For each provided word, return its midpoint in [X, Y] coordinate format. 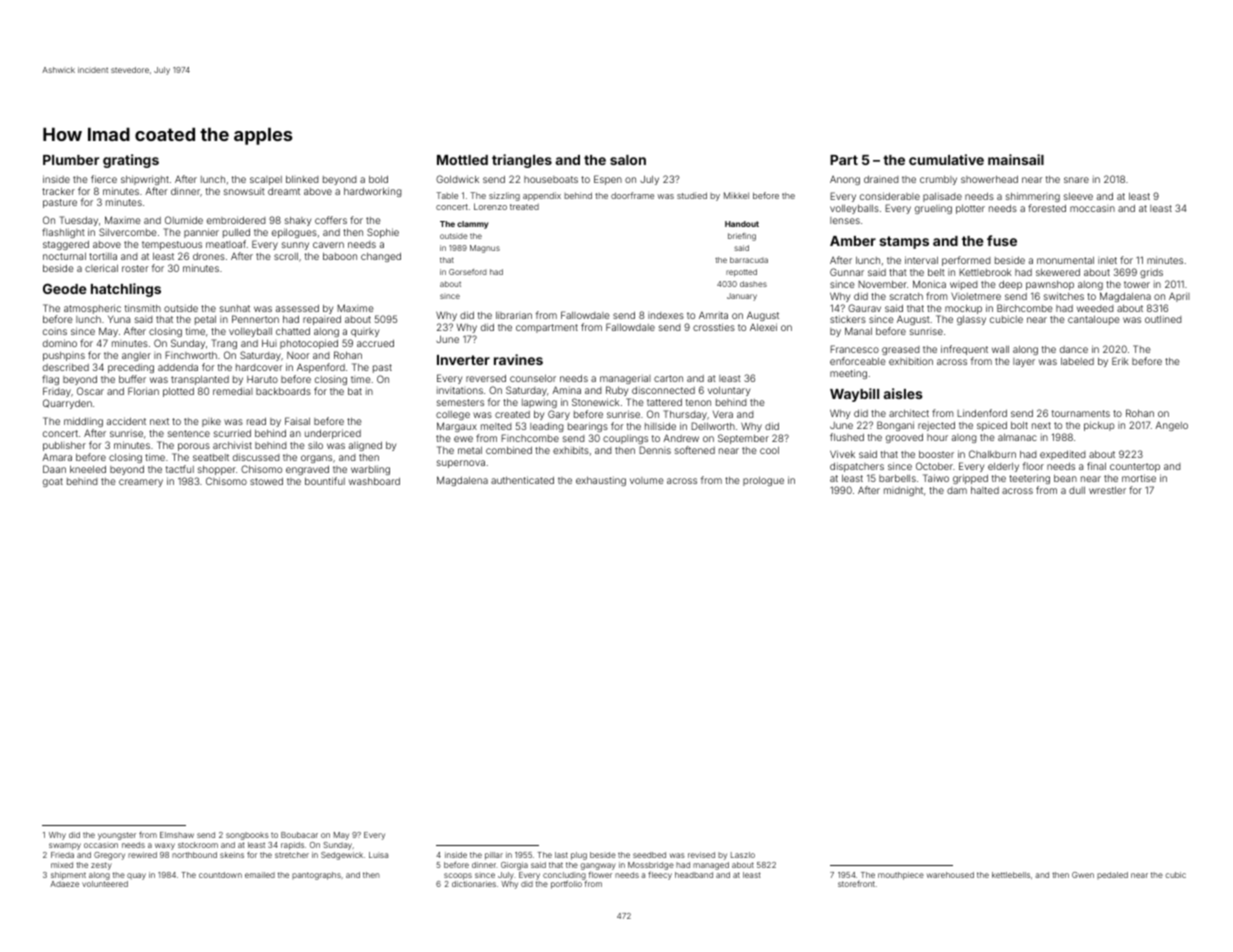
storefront [856, 883]
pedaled [1112, 875]
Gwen [1083, 875]
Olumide [184, 220]
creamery [141, 483]
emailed [260, 875]
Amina [566, 390]
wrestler [1107, 490]
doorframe [632, 195]
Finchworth [191, 355]
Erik [1120, 361]
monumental [1065, 260]
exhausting [601, 481]
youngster [117, 836]
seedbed [649, 855]
